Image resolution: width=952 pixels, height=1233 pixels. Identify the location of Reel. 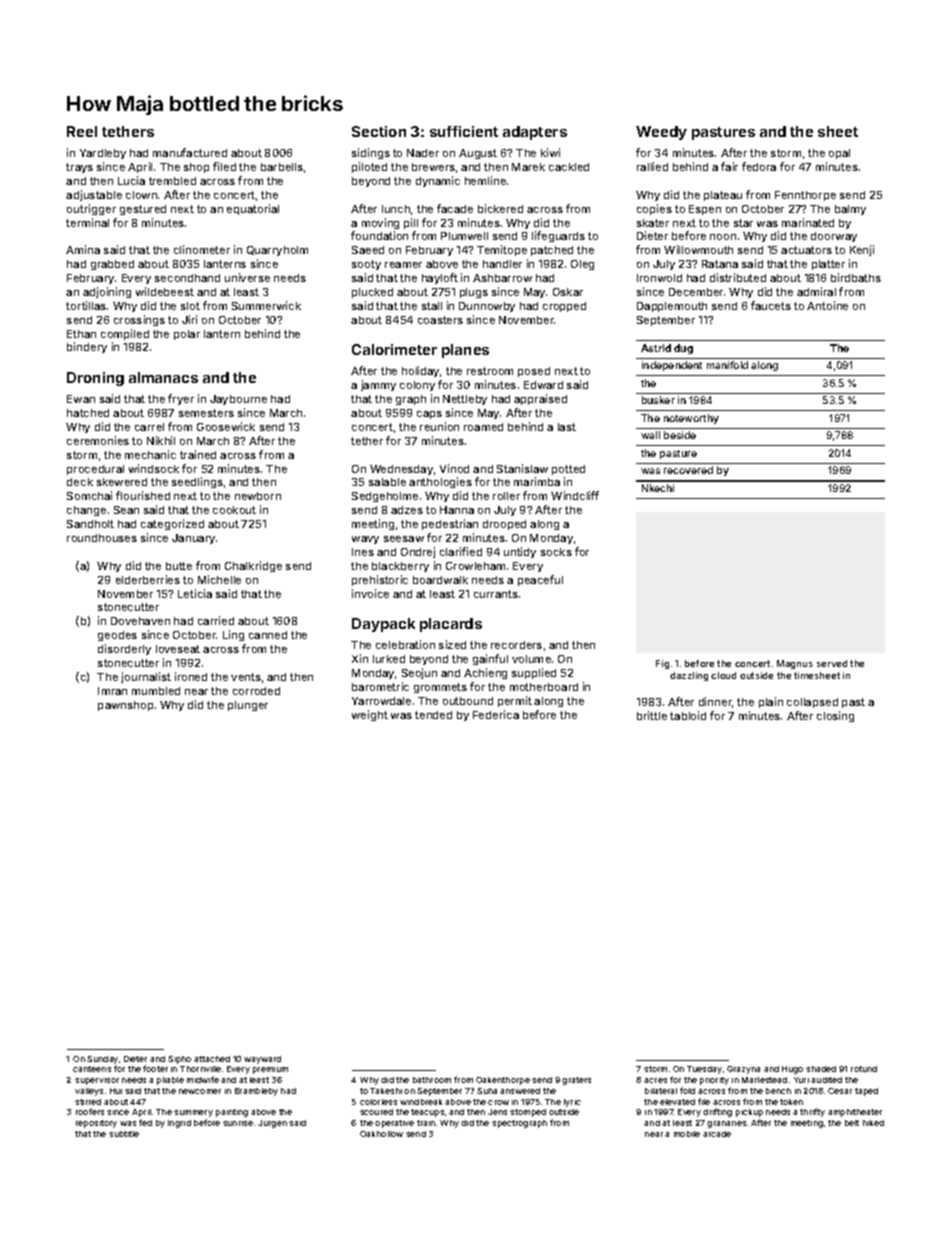
(82, 131).
